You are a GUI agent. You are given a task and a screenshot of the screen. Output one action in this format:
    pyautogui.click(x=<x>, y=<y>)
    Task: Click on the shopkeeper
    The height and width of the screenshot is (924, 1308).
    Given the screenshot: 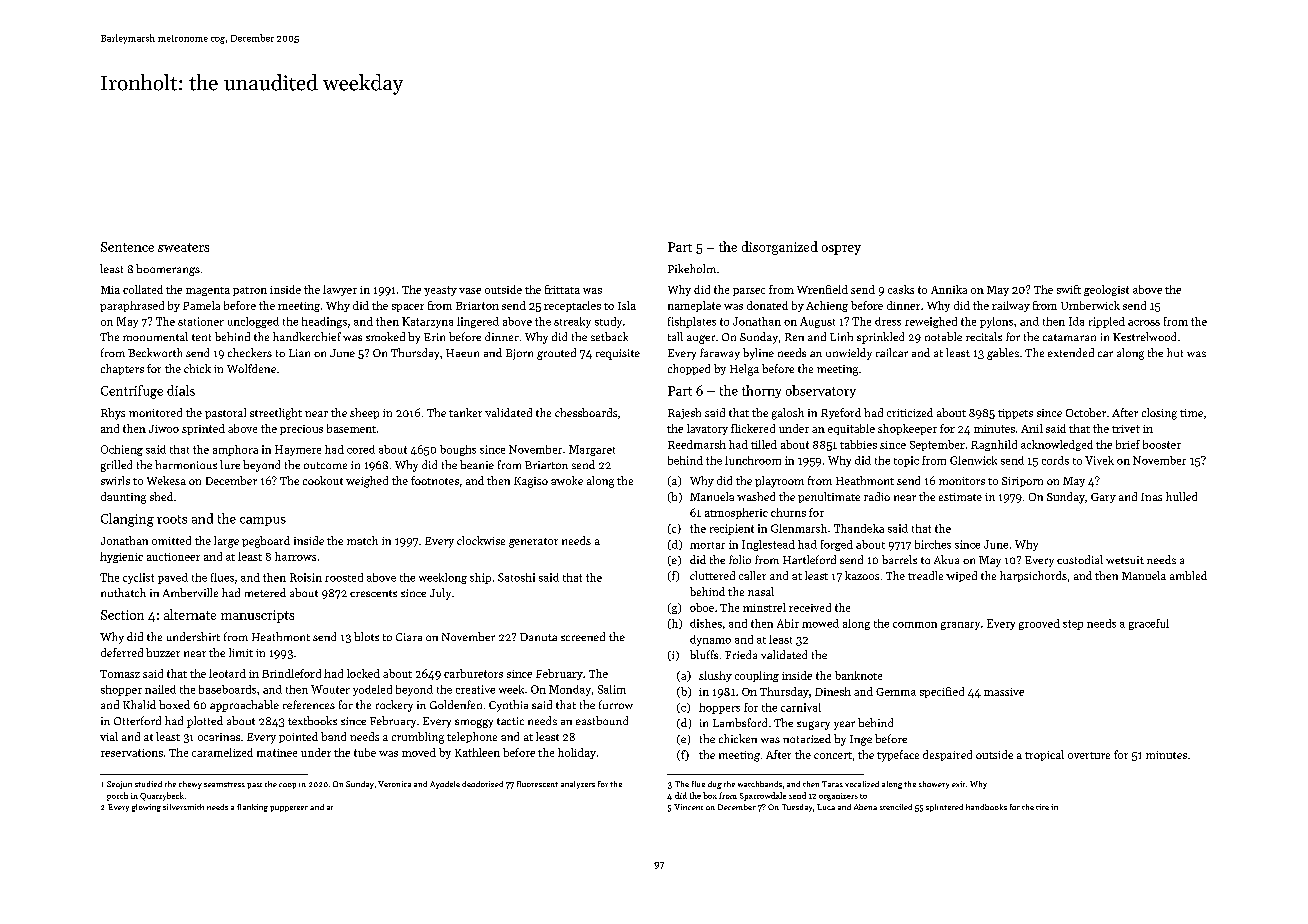 What is the action you would take?
    pyautogui.click(x=907, y=429)
